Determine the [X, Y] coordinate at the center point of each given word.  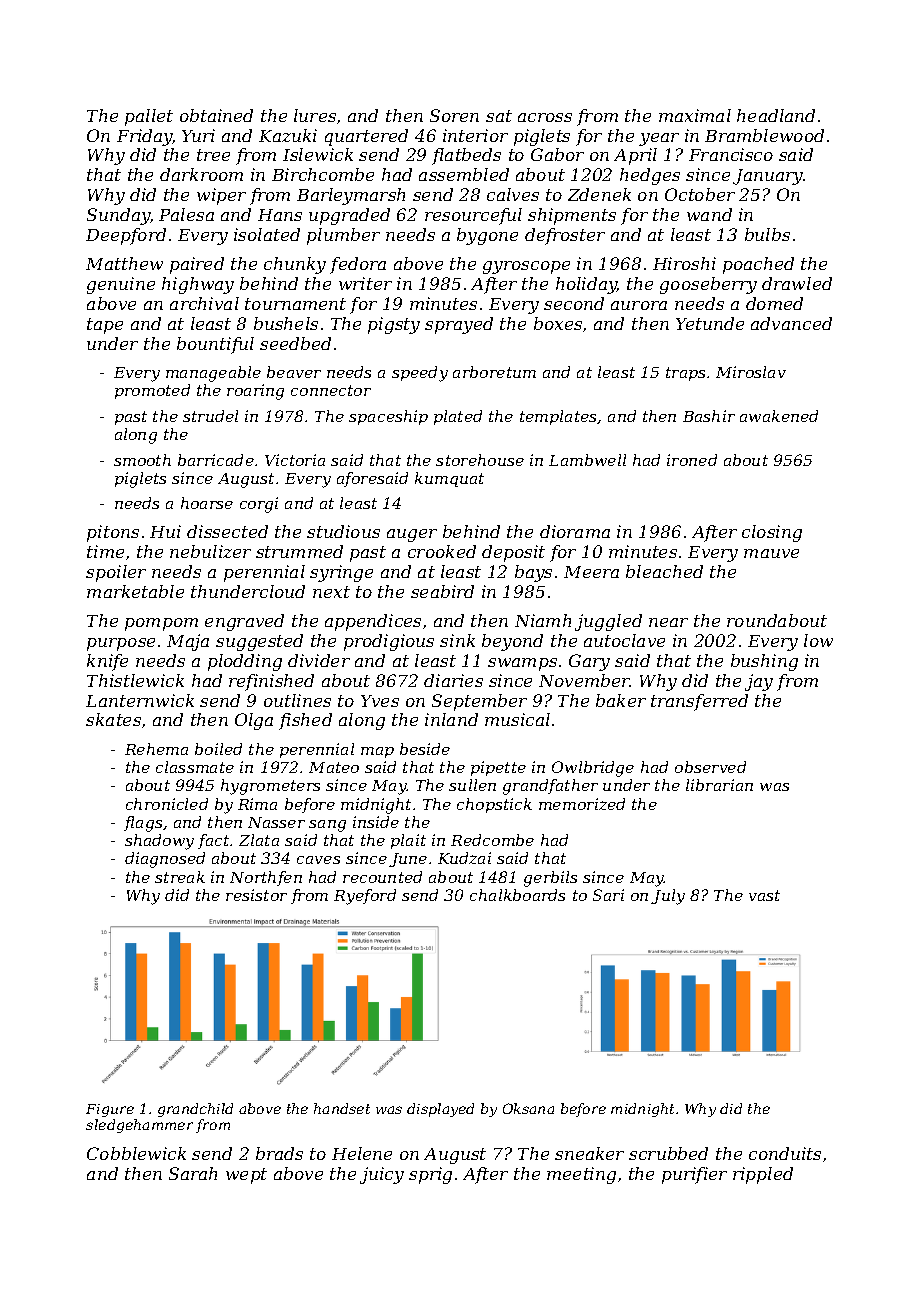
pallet [149, 117]
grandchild [195, 1110]
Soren [454, 115]
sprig [430, 1175]
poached [758, 265]
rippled [763, 1175]
